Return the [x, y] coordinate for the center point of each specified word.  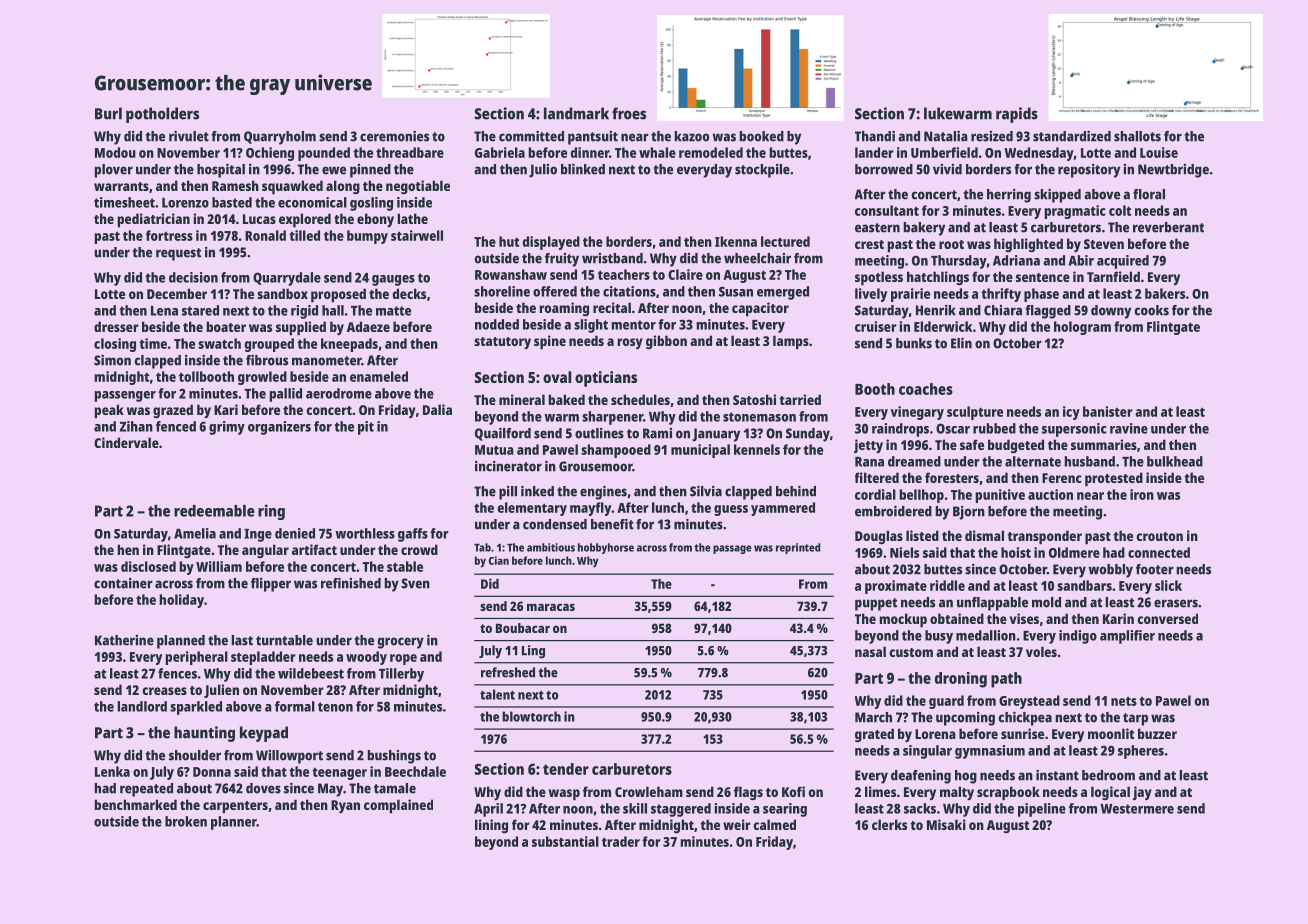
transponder [1044, 537]
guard [946, 702]
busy [939, 637]
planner [234, 823]
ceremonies [394, 136]
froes [629, 113]
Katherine [124, 640]
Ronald [265, 235]
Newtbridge [1173, 171]
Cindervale [126, 442]
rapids [1017, 115]
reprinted [798, 548]
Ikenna [736, 241]
